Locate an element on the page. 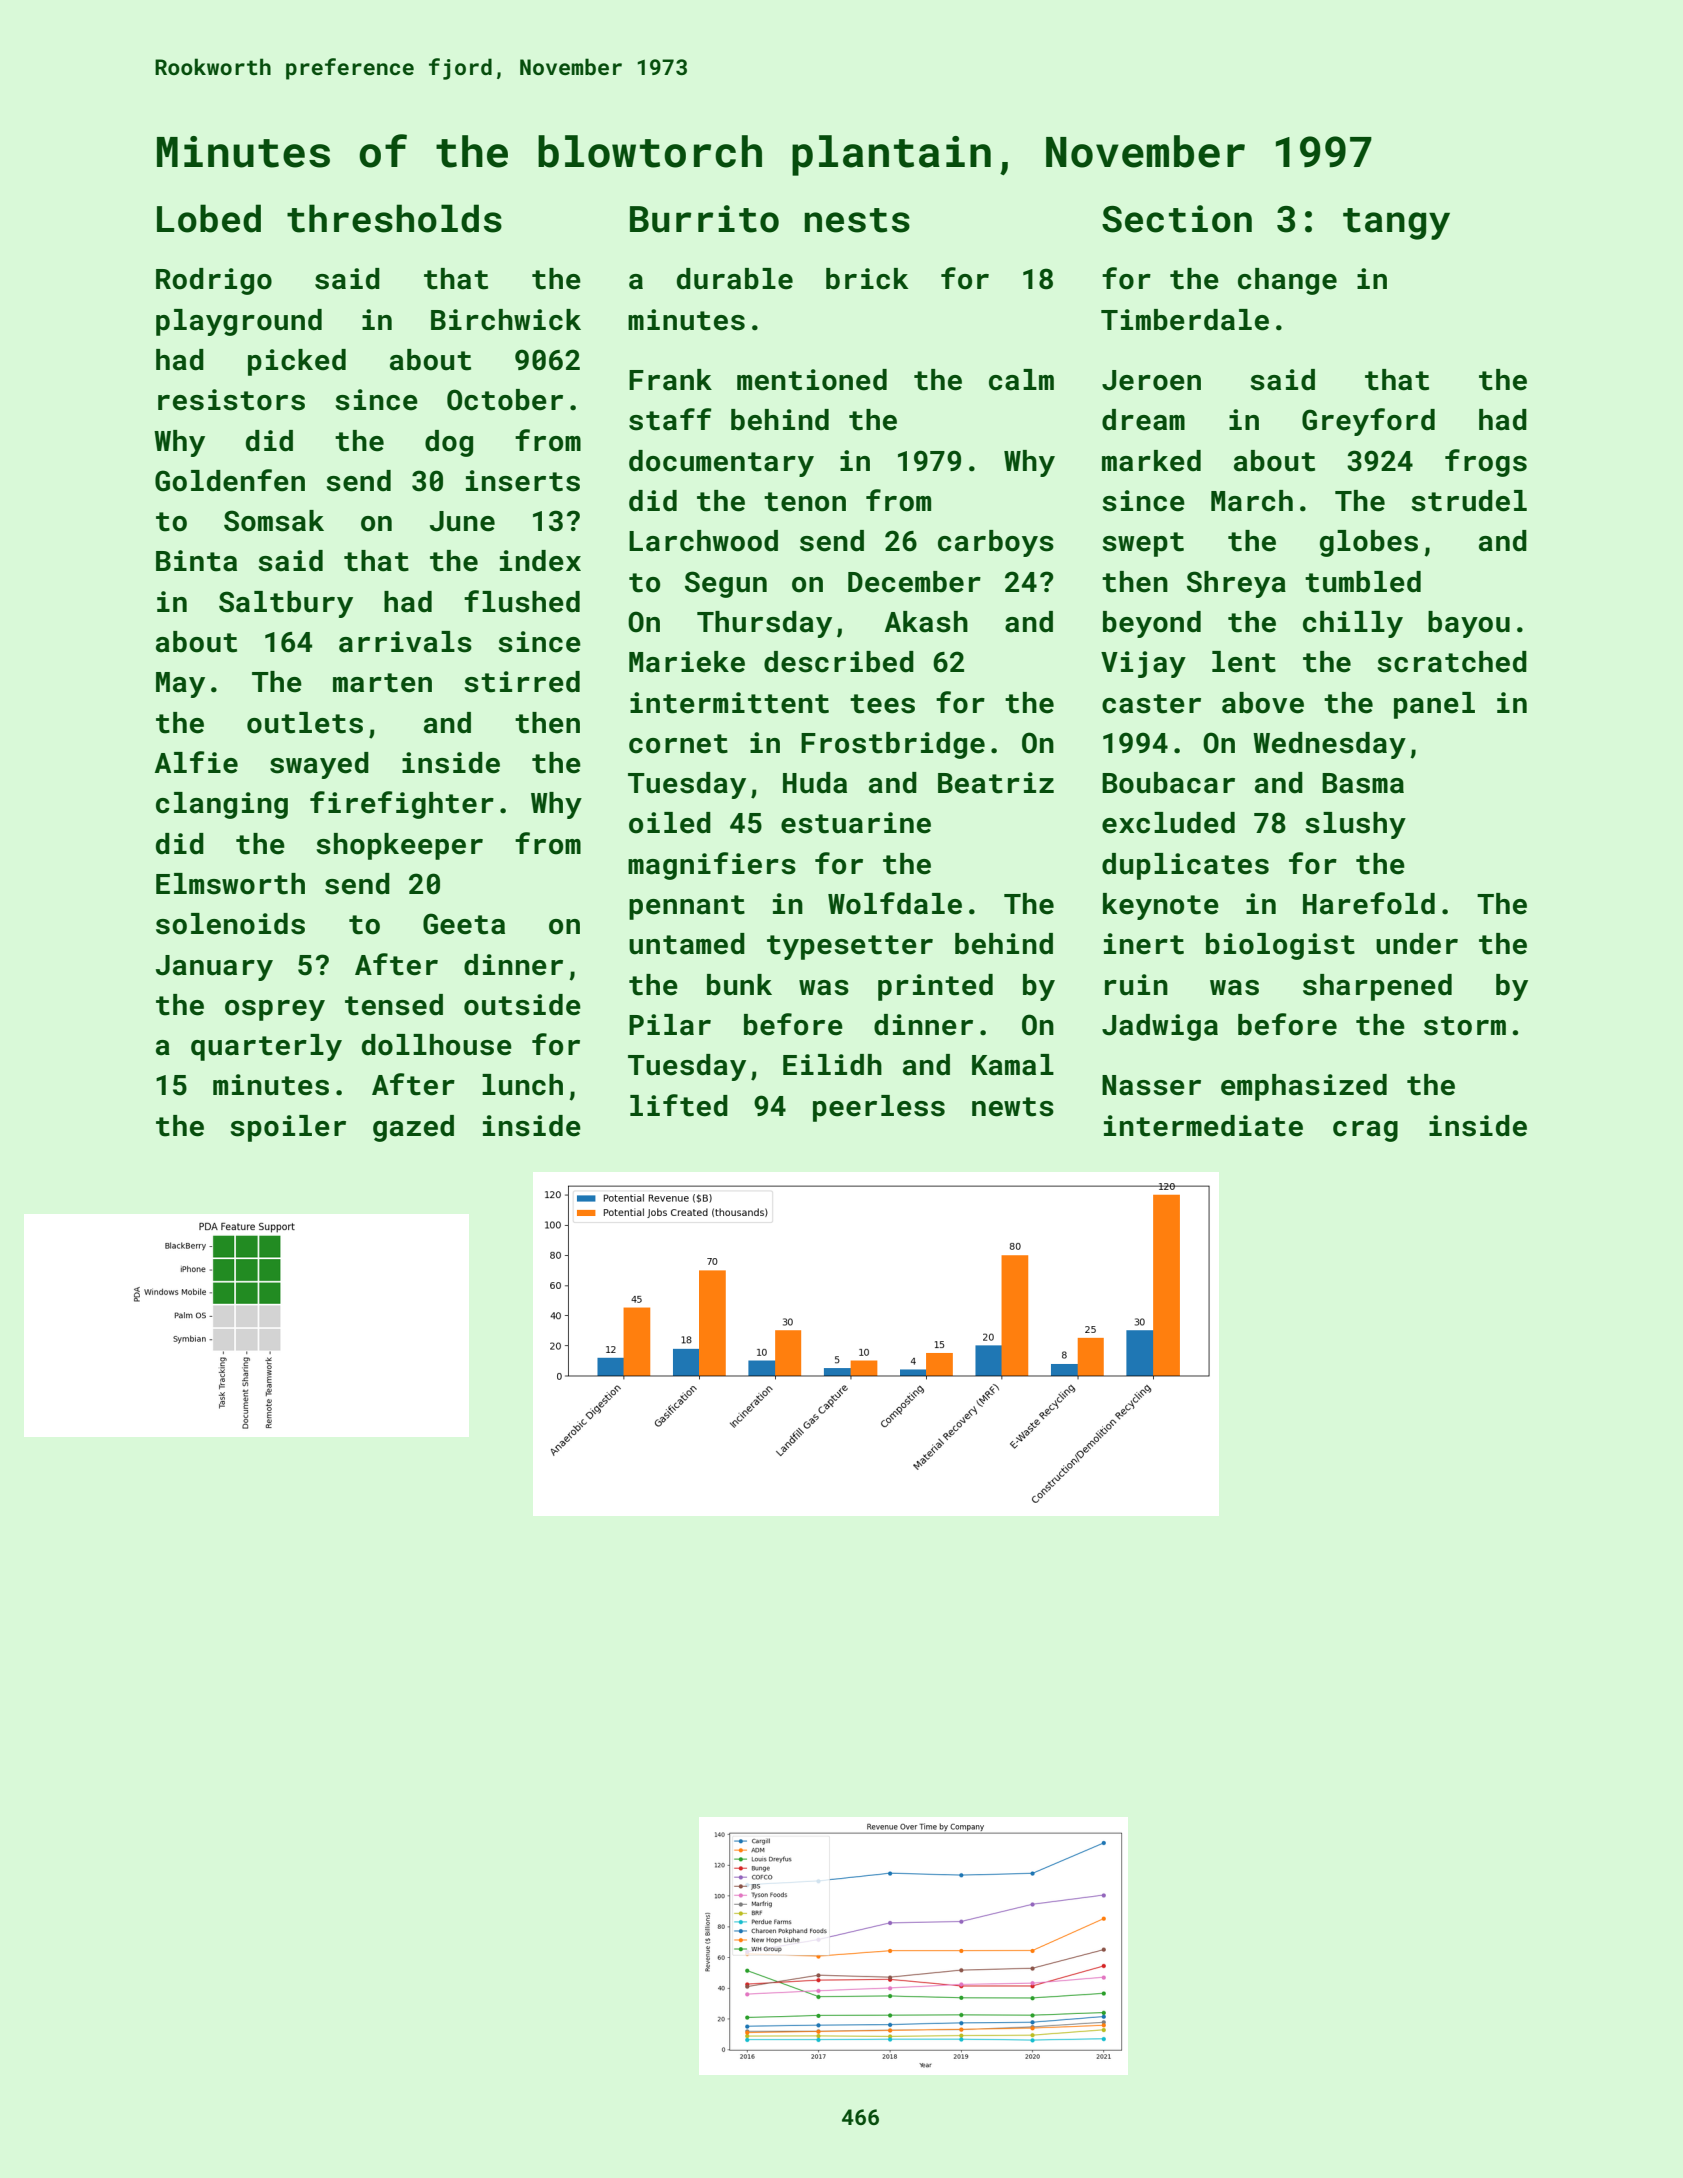  cornet is located at coordinates (678, 744).
